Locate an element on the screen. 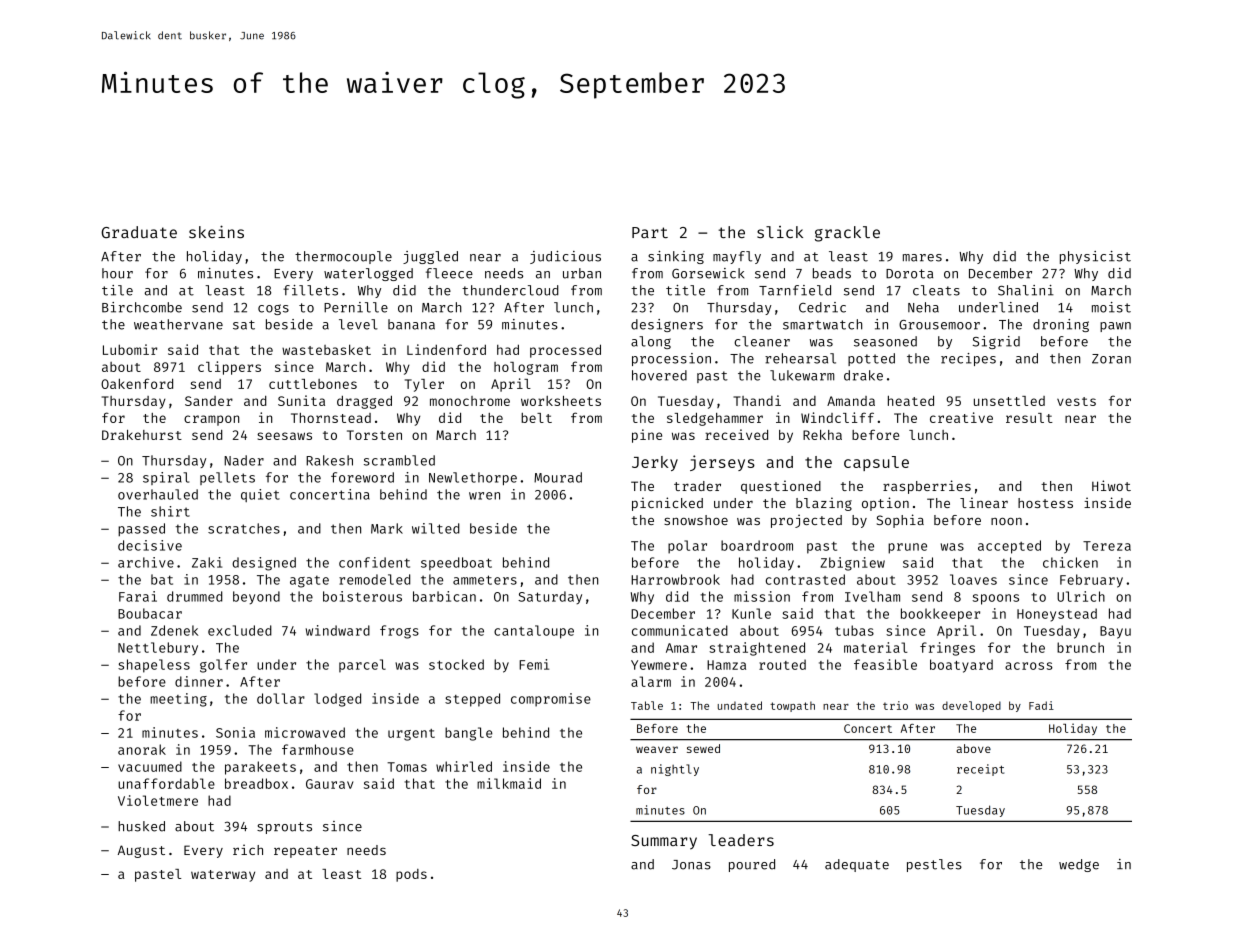  Gorsewick is located at coordinates (708, 273).
